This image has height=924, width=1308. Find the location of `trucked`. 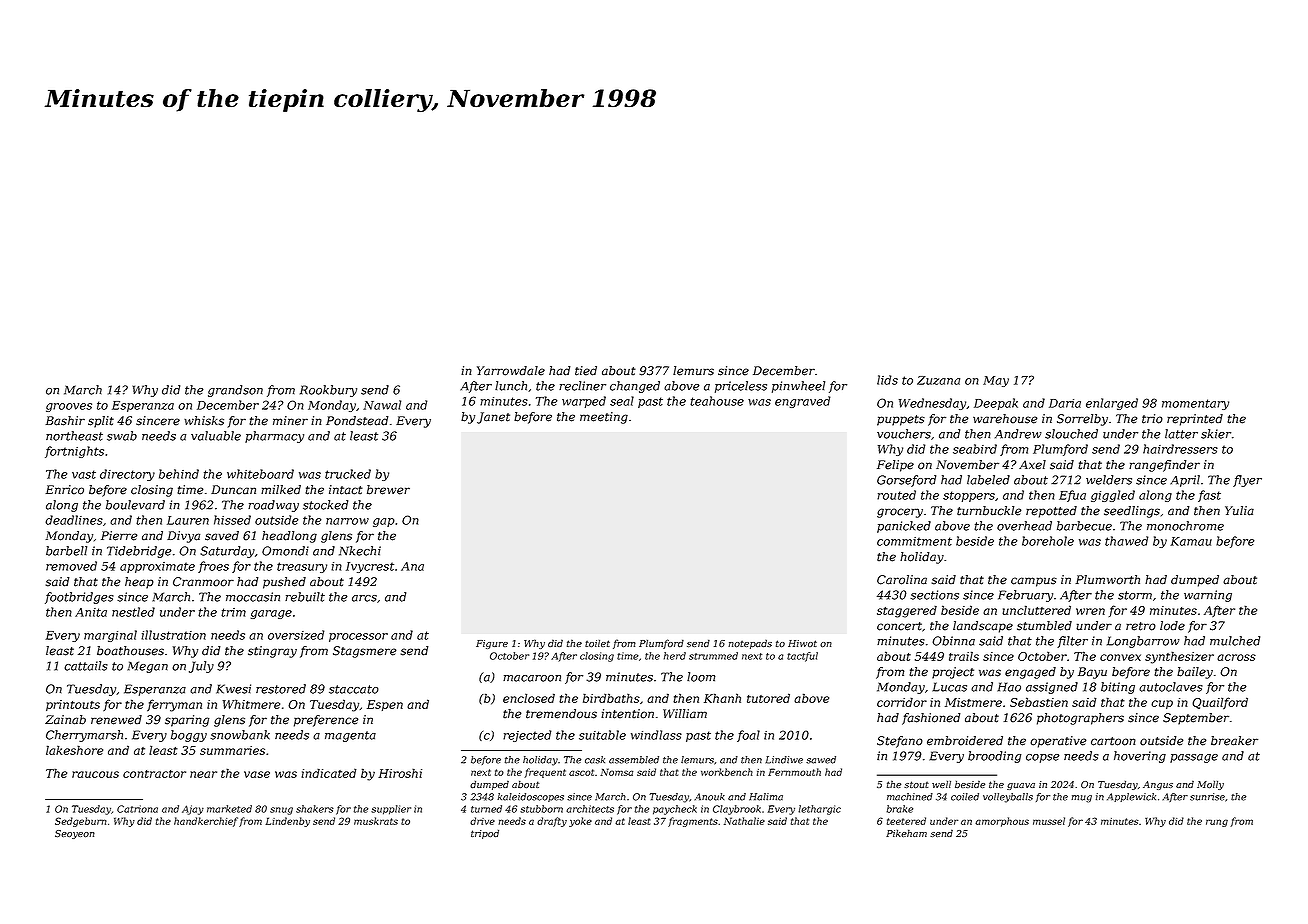

trucked is located at coordinates (348, 474).
